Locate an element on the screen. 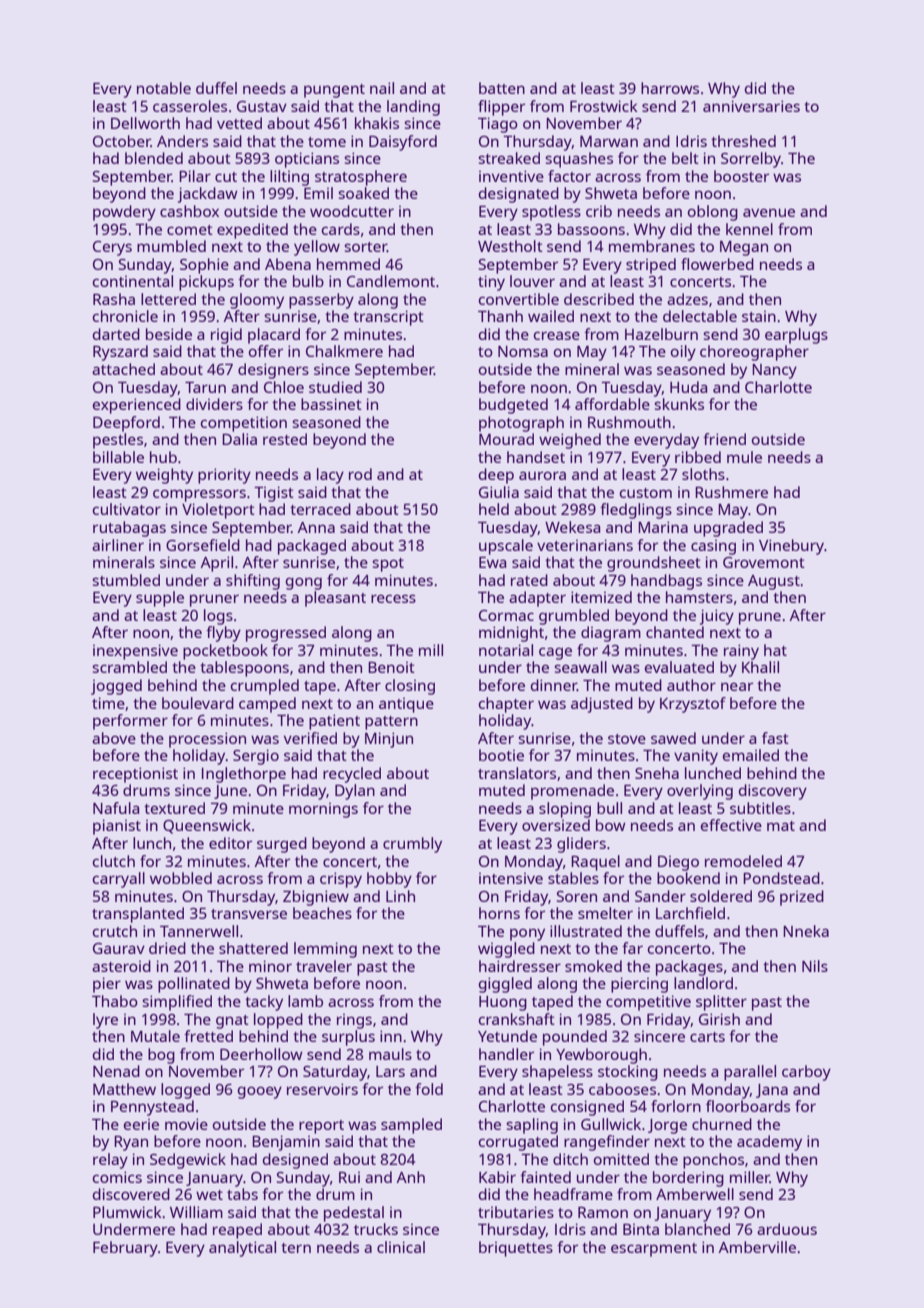  movie is located at coordinates (186, 1124).
